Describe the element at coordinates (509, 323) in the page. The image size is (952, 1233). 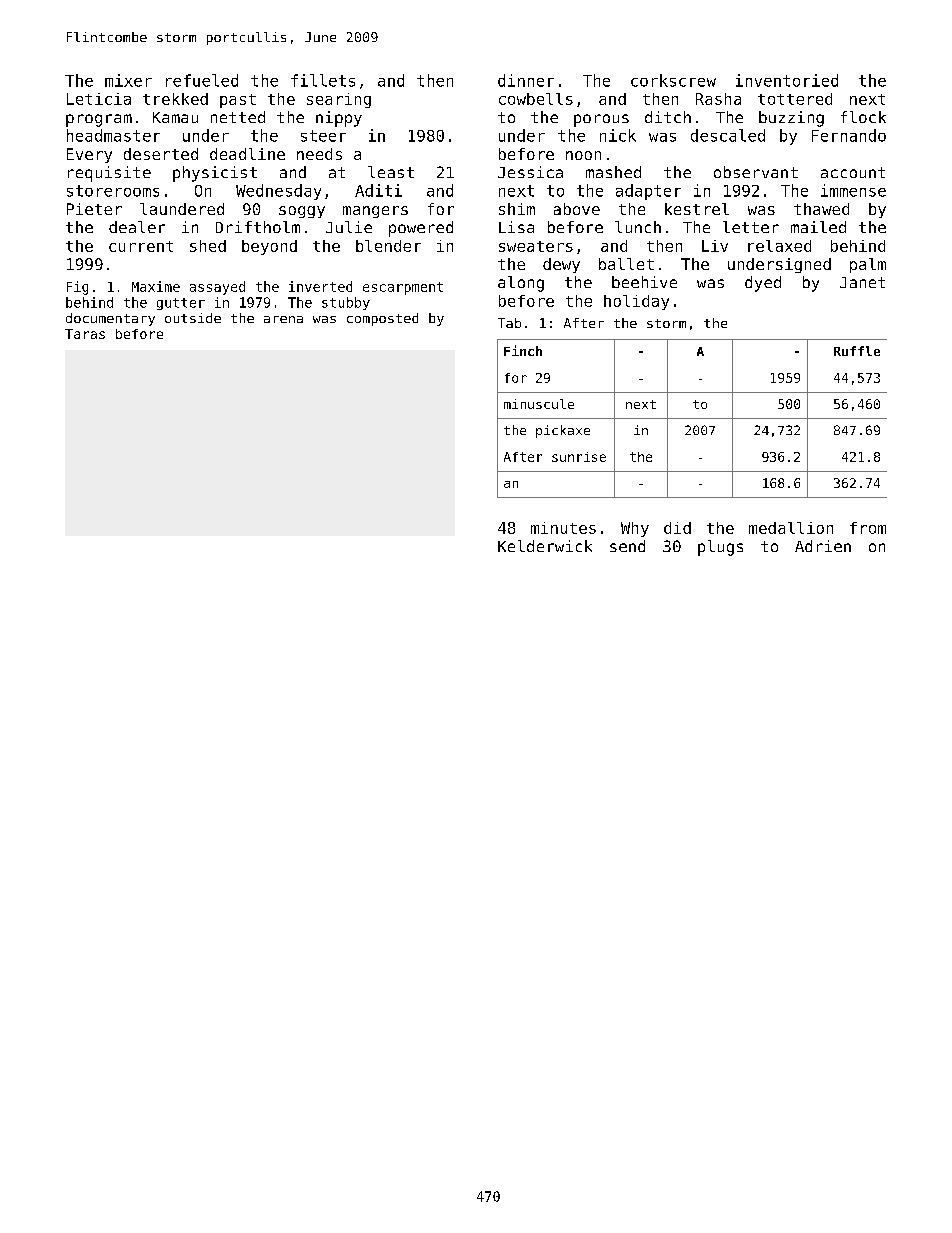
I see `Tab` at that location.
